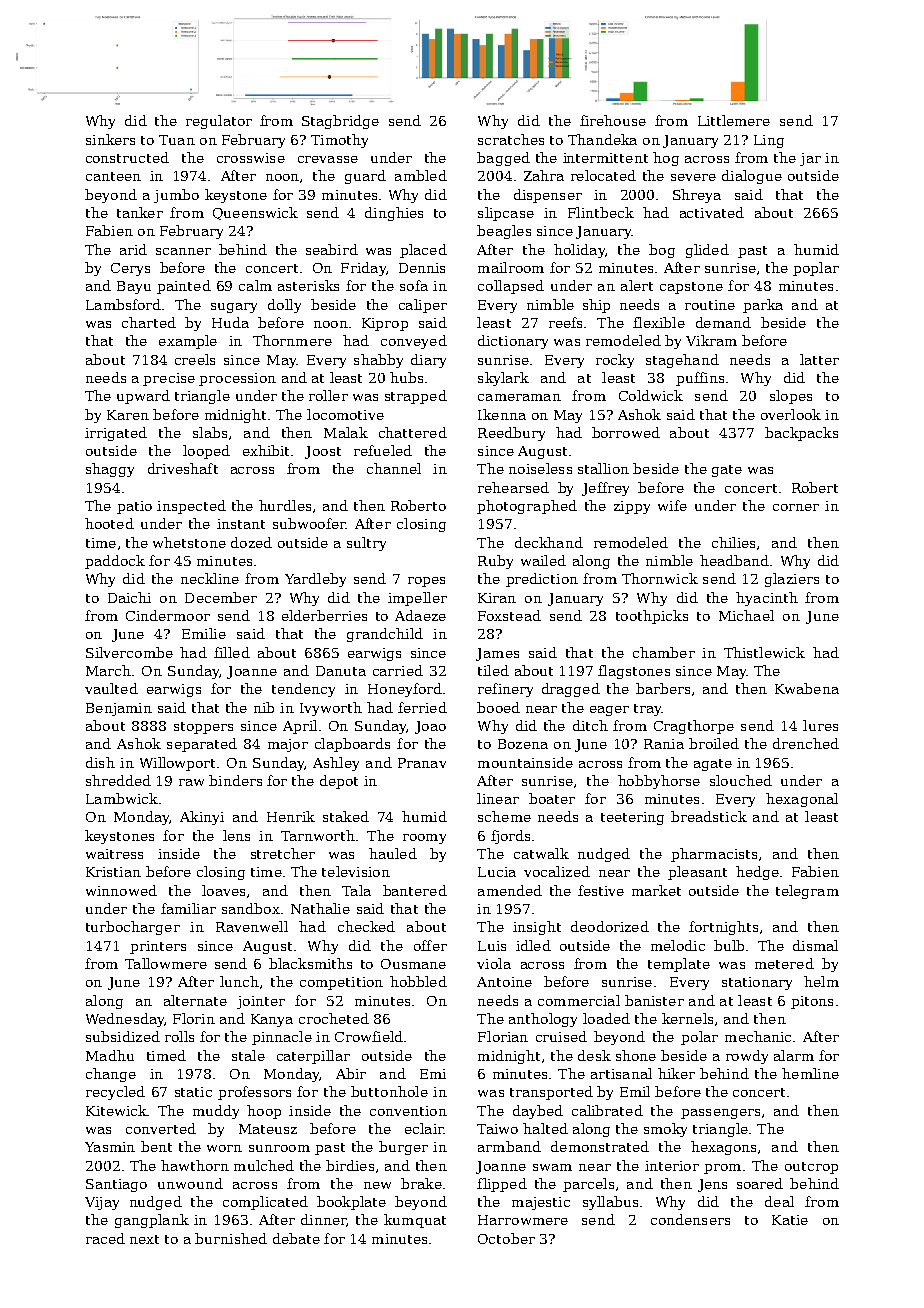  Describe the element at coordinates (224, 1148) in the document. I see `worn` at that location.
